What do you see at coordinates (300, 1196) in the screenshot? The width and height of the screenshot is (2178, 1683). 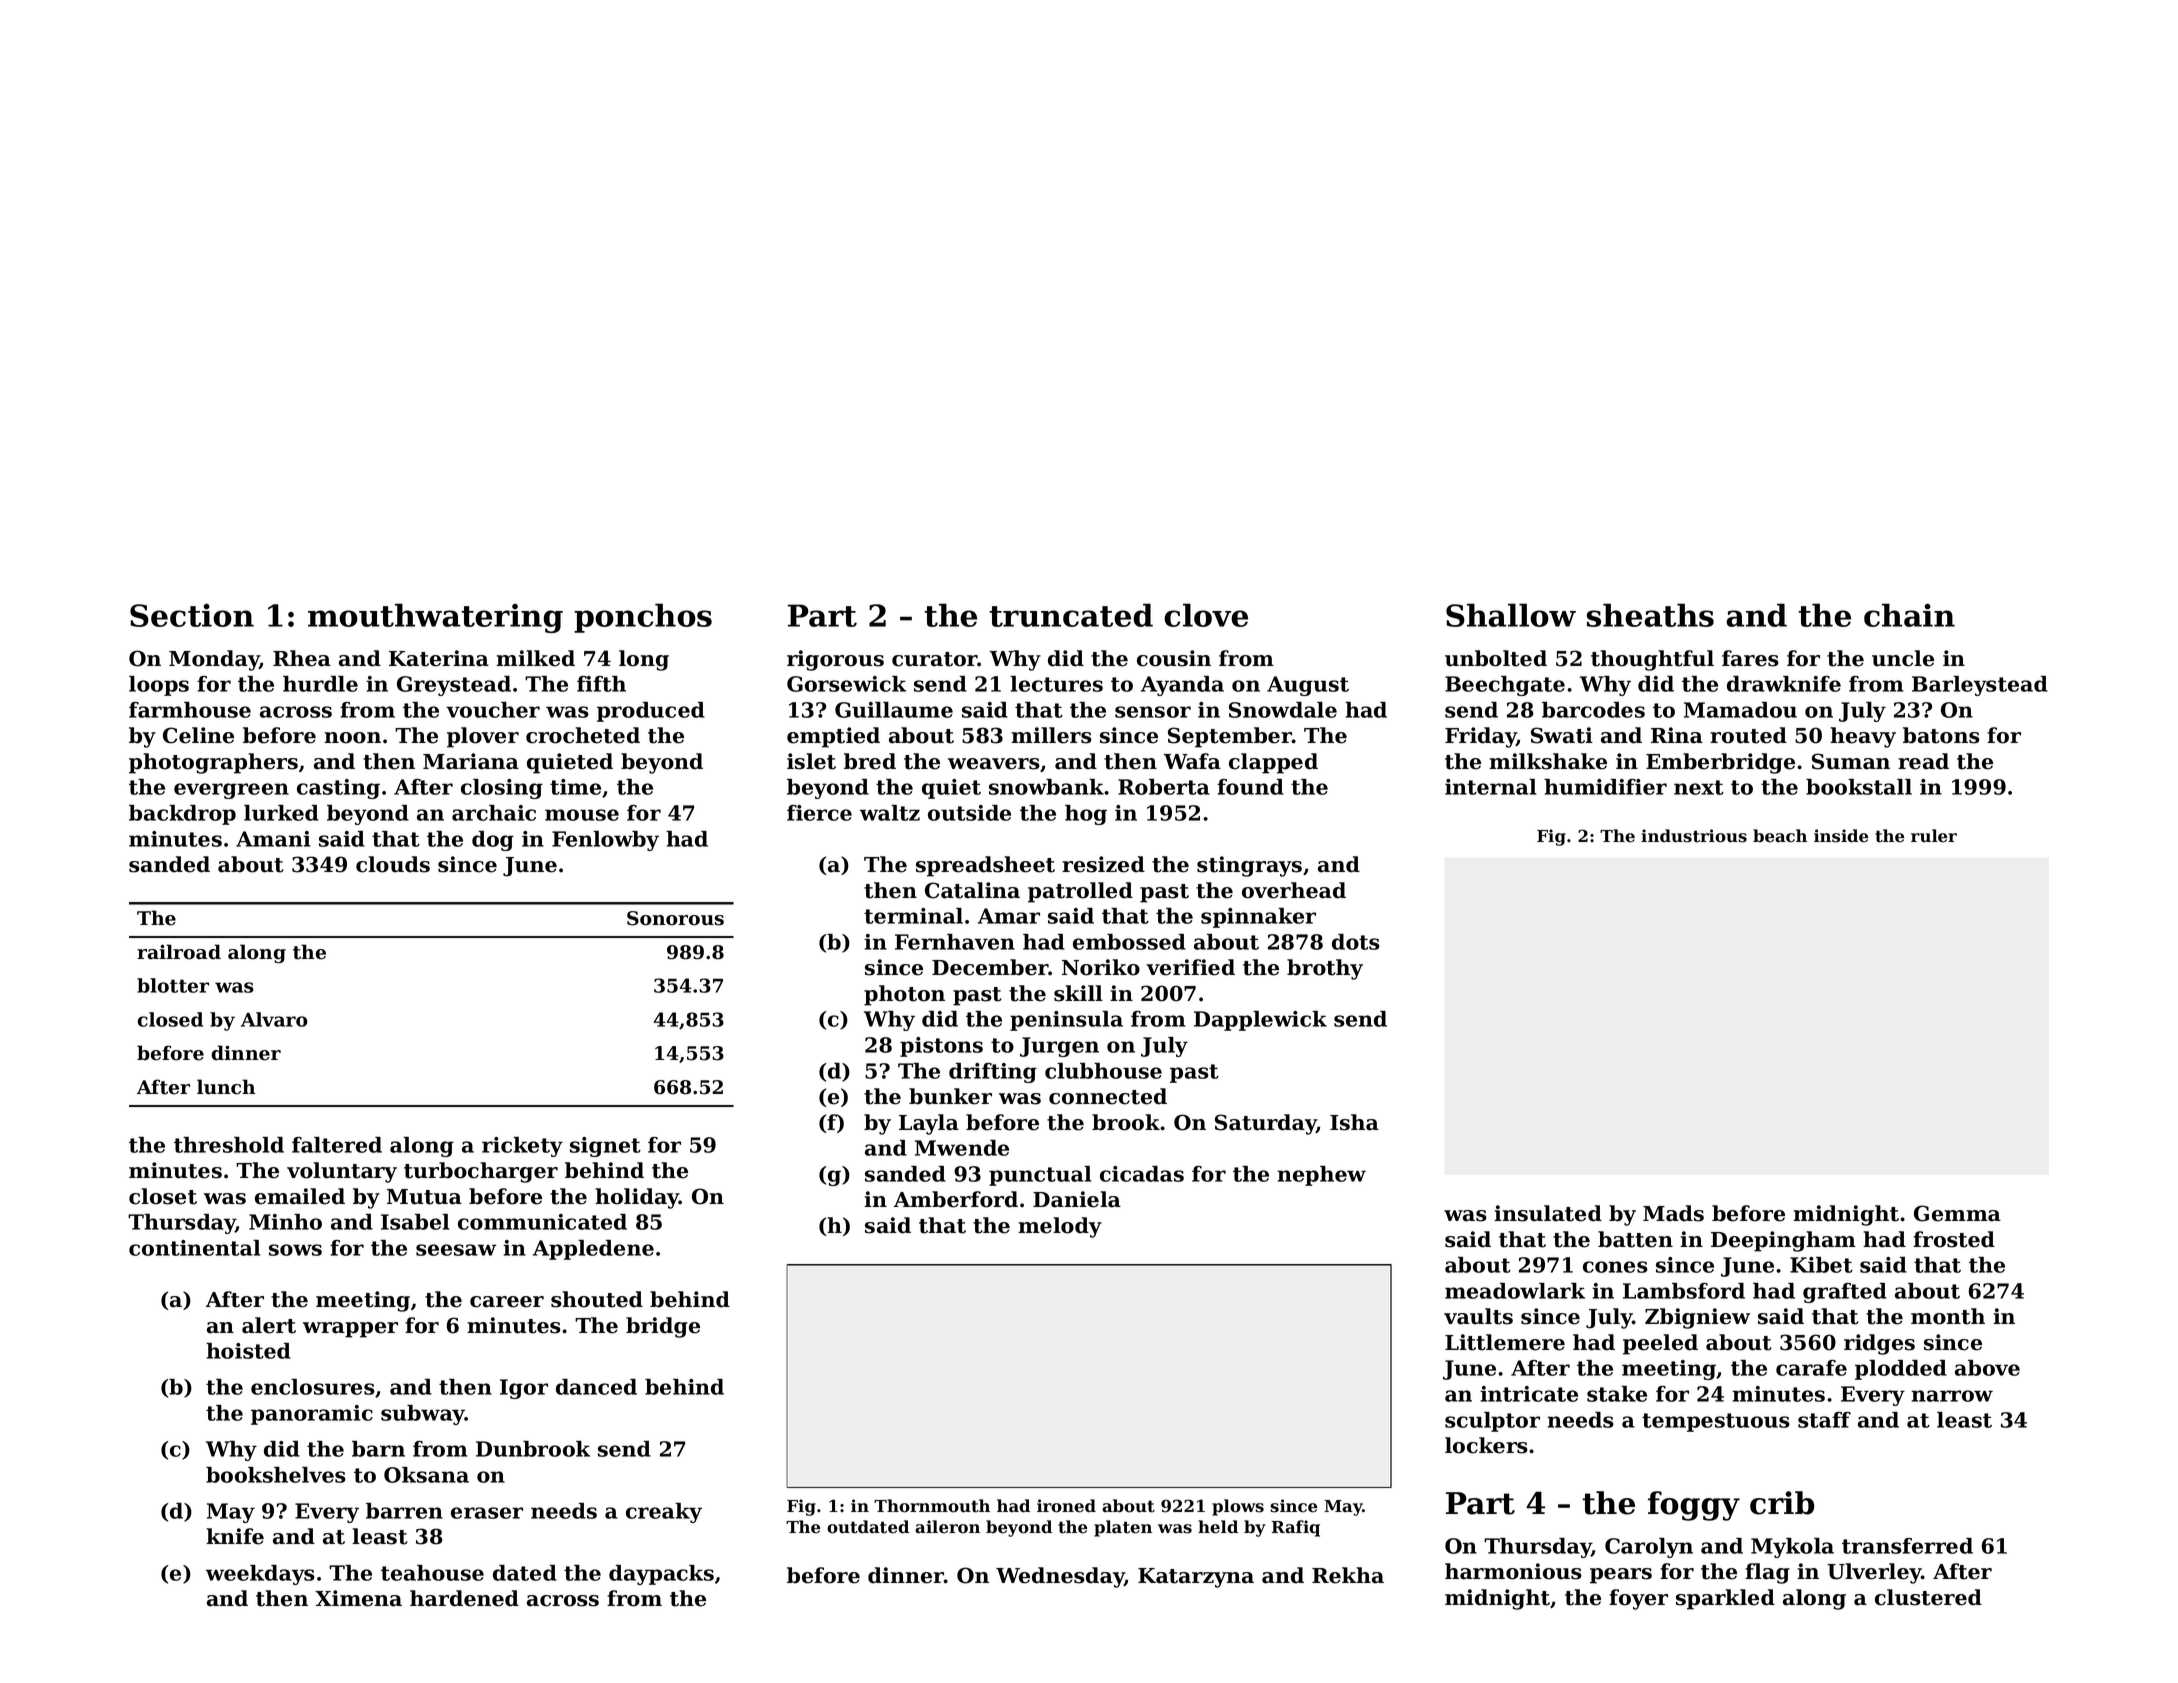 I see `emailed` at bounding box center [300, 1196].
